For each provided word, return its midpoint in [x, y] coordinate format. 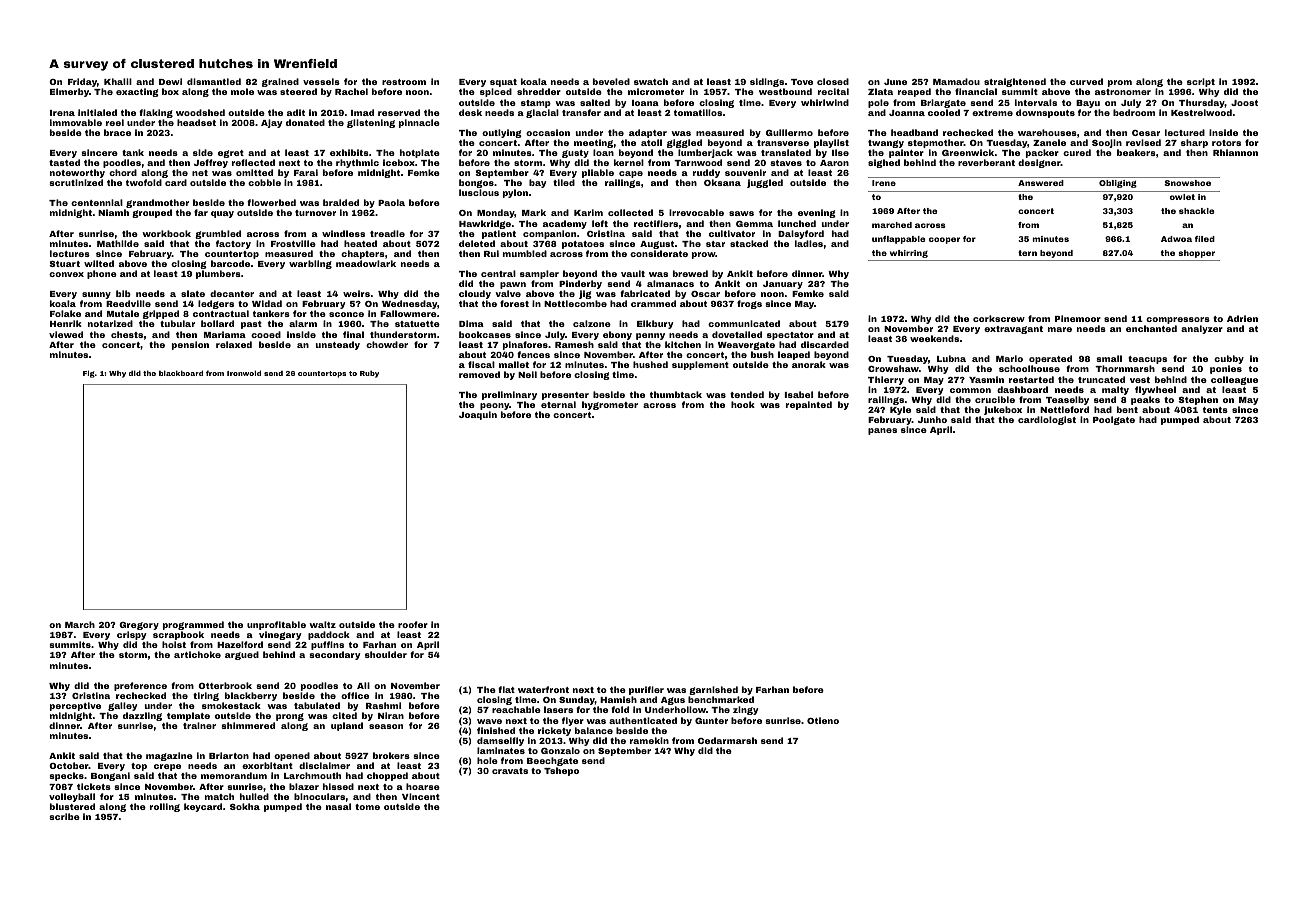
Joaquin [478, 415]
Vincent [421, 796]
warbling [310, 264]
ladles [809, 243]
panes [882, 431]
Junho [932, 419]
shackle [1196, 211]
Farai [306, 172]
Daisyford [801, 234]
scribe [64, 816]
